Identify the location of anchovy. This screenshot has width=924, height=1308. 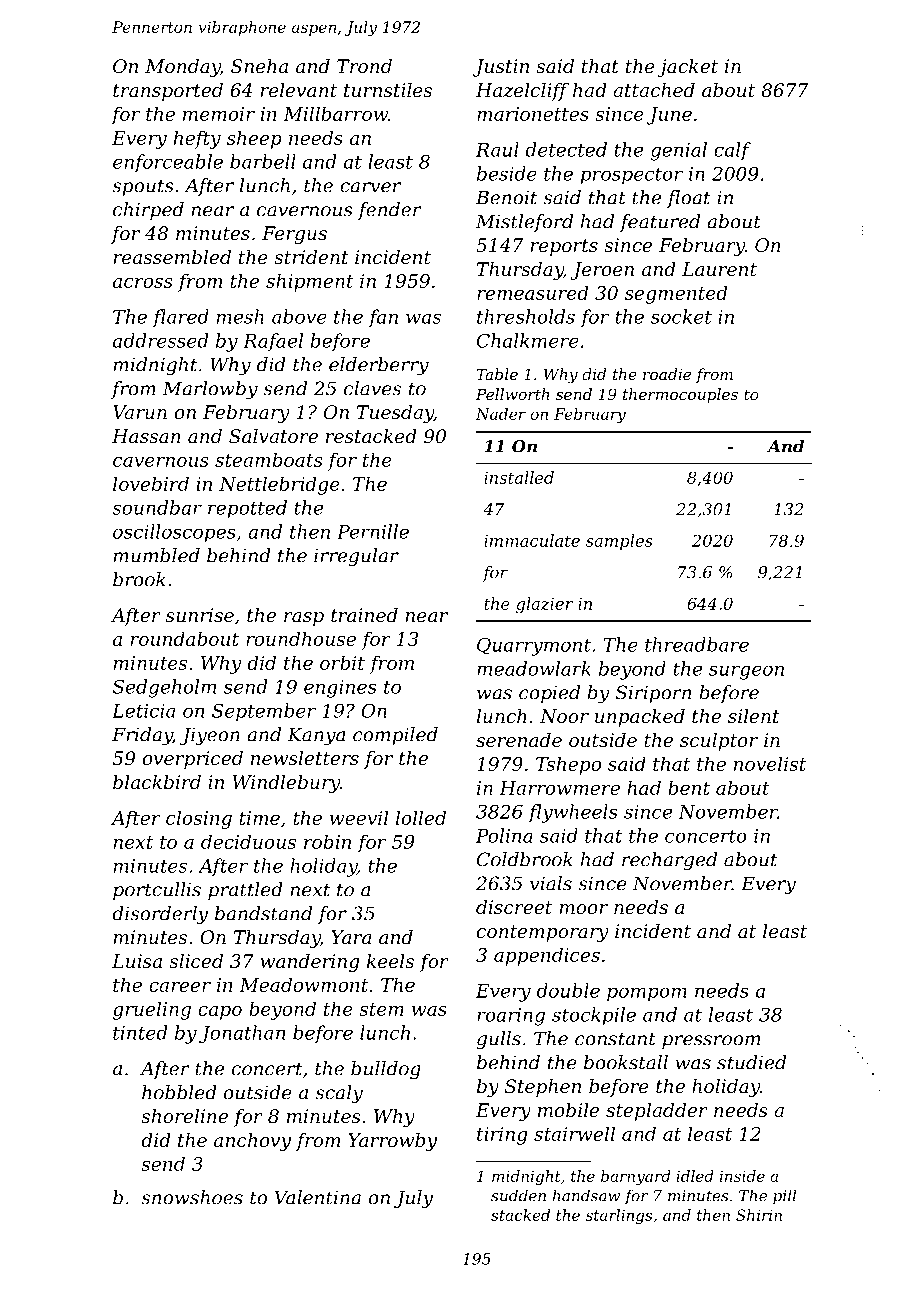
(252, 1142).
